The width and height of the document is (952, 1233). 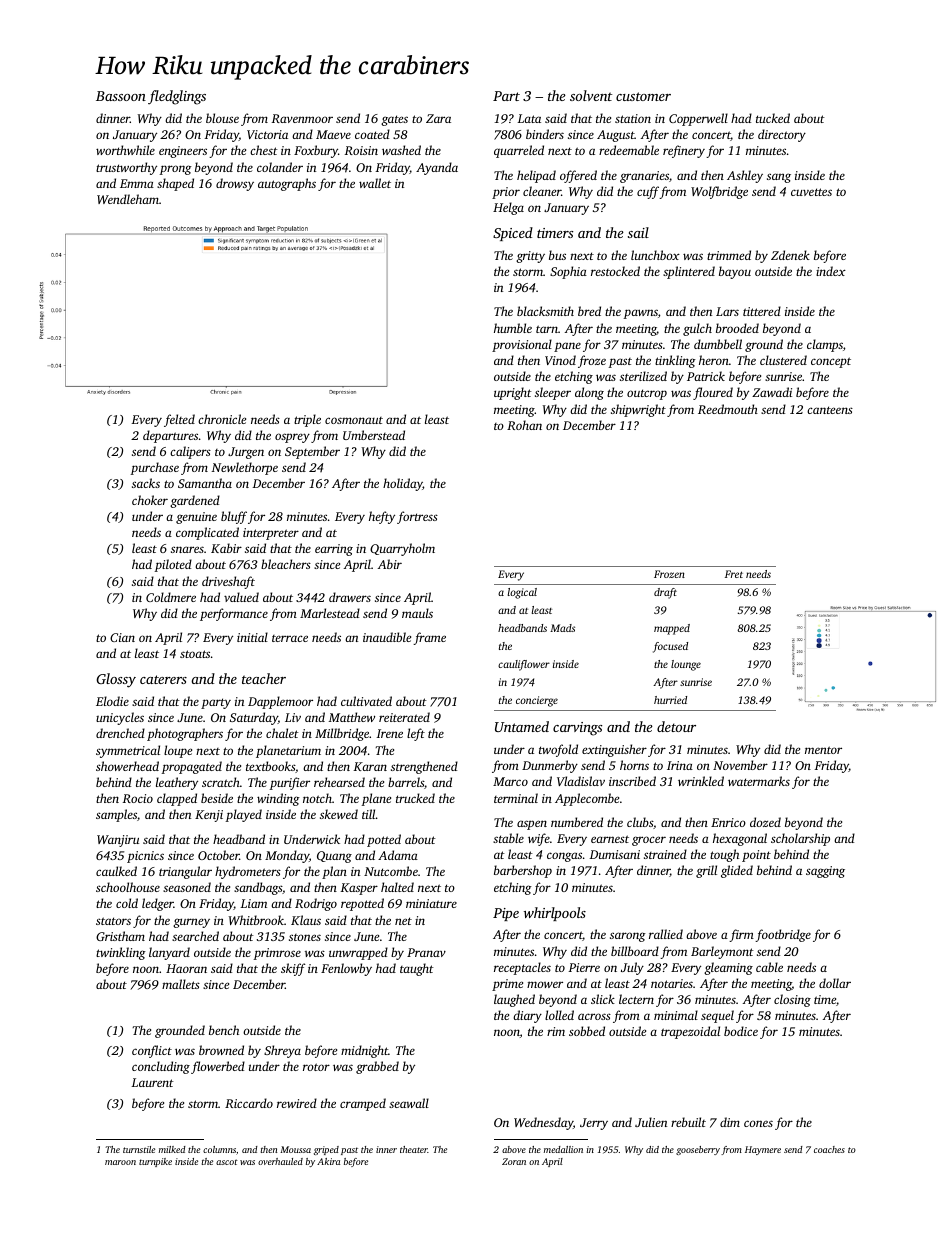 What do you see at coordinates (282, 1051) in the document?
I see `Shreya` at bounding box center [282, 1051].
